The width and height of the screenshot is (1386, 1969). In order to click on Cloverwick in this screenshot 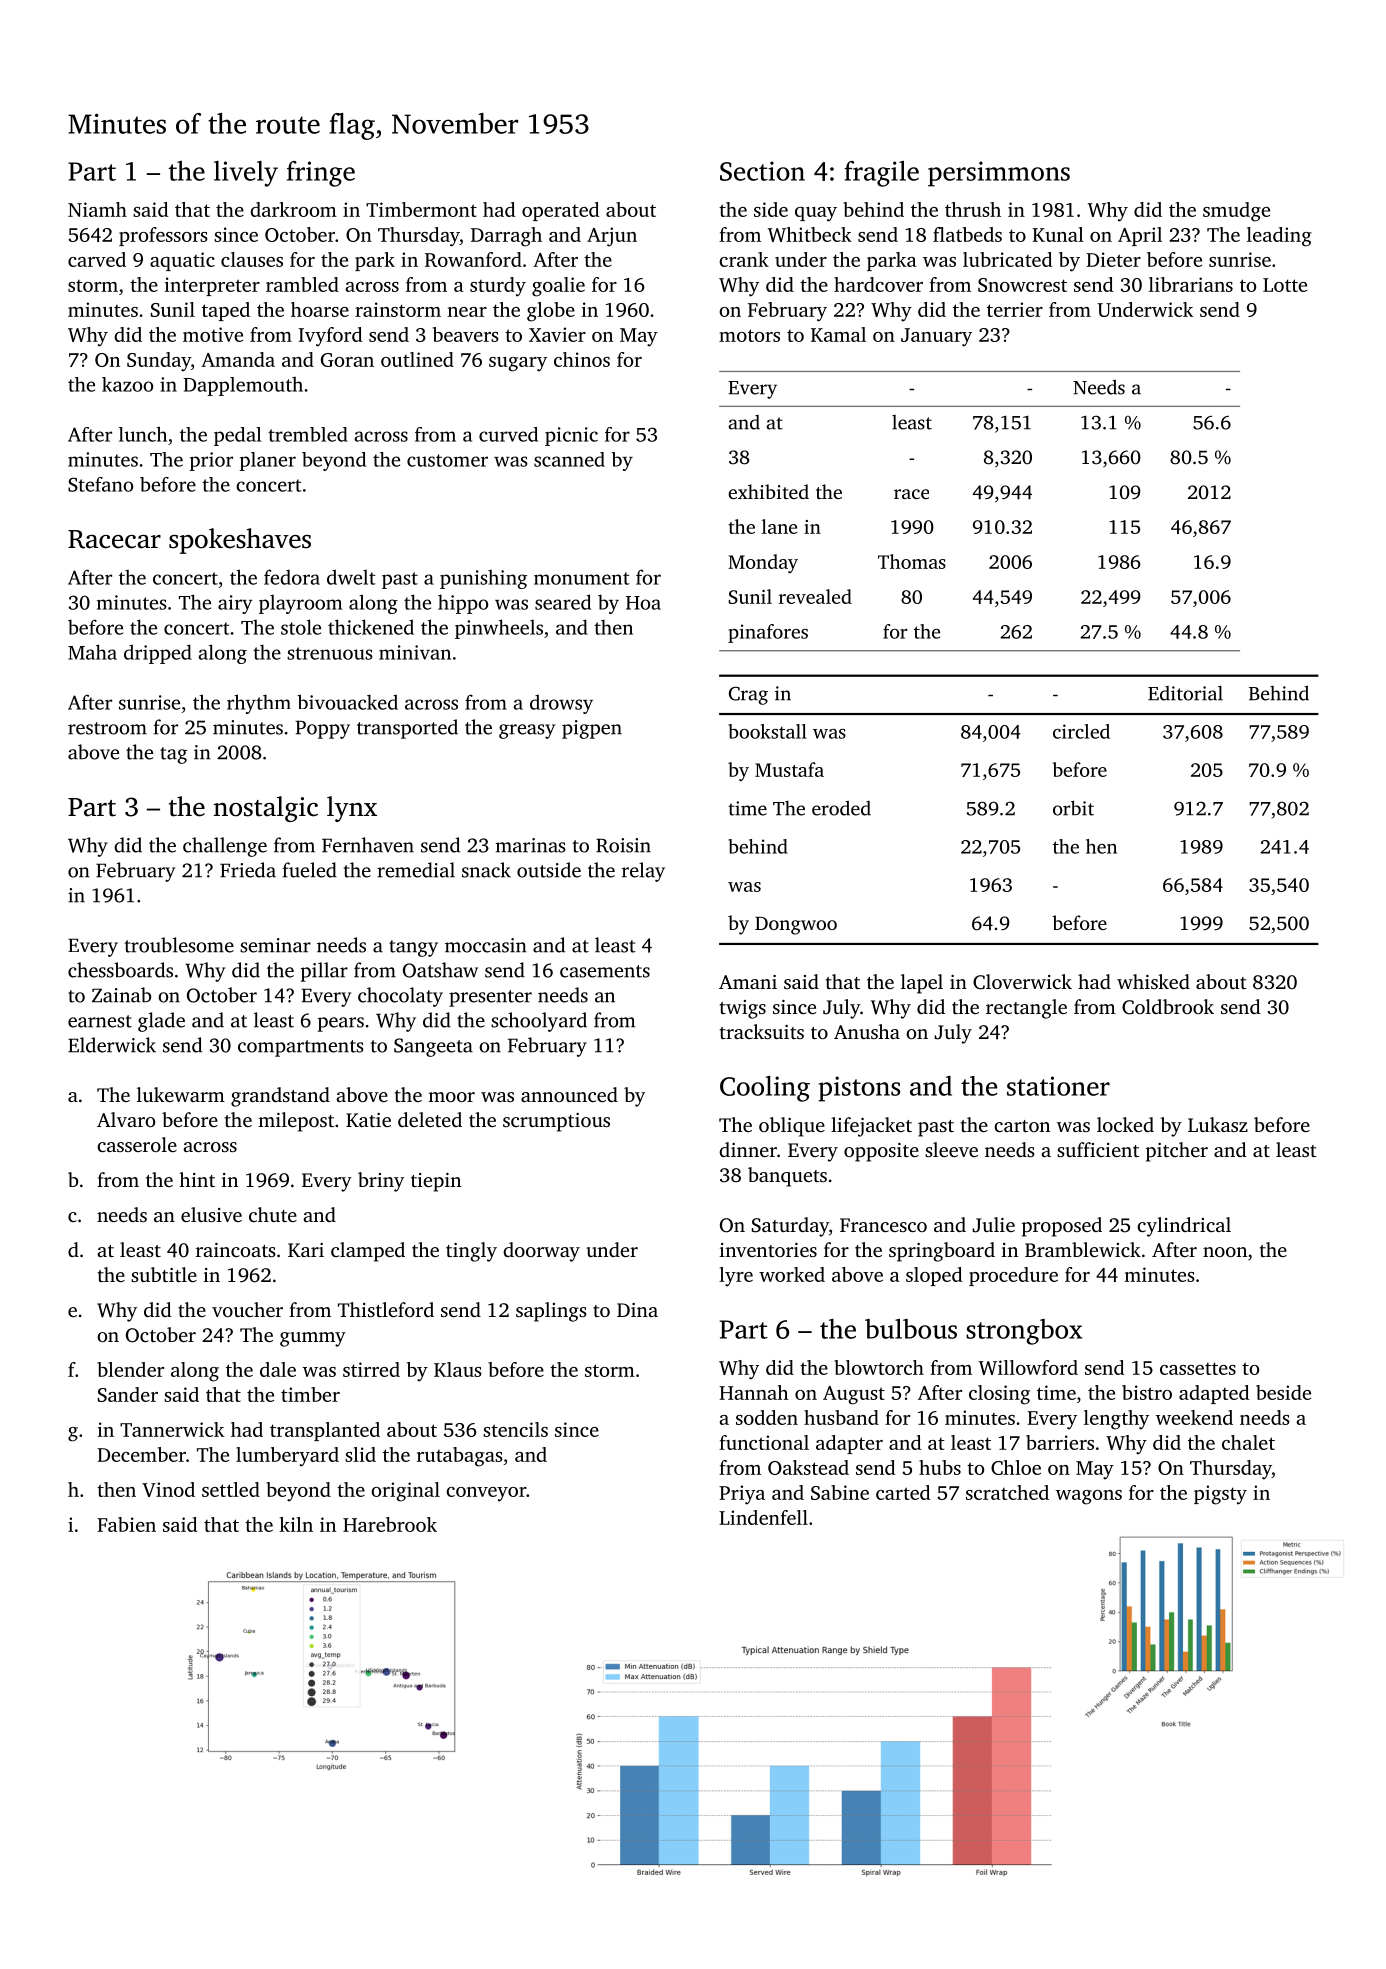, I will do `click(1022, 982)`.
